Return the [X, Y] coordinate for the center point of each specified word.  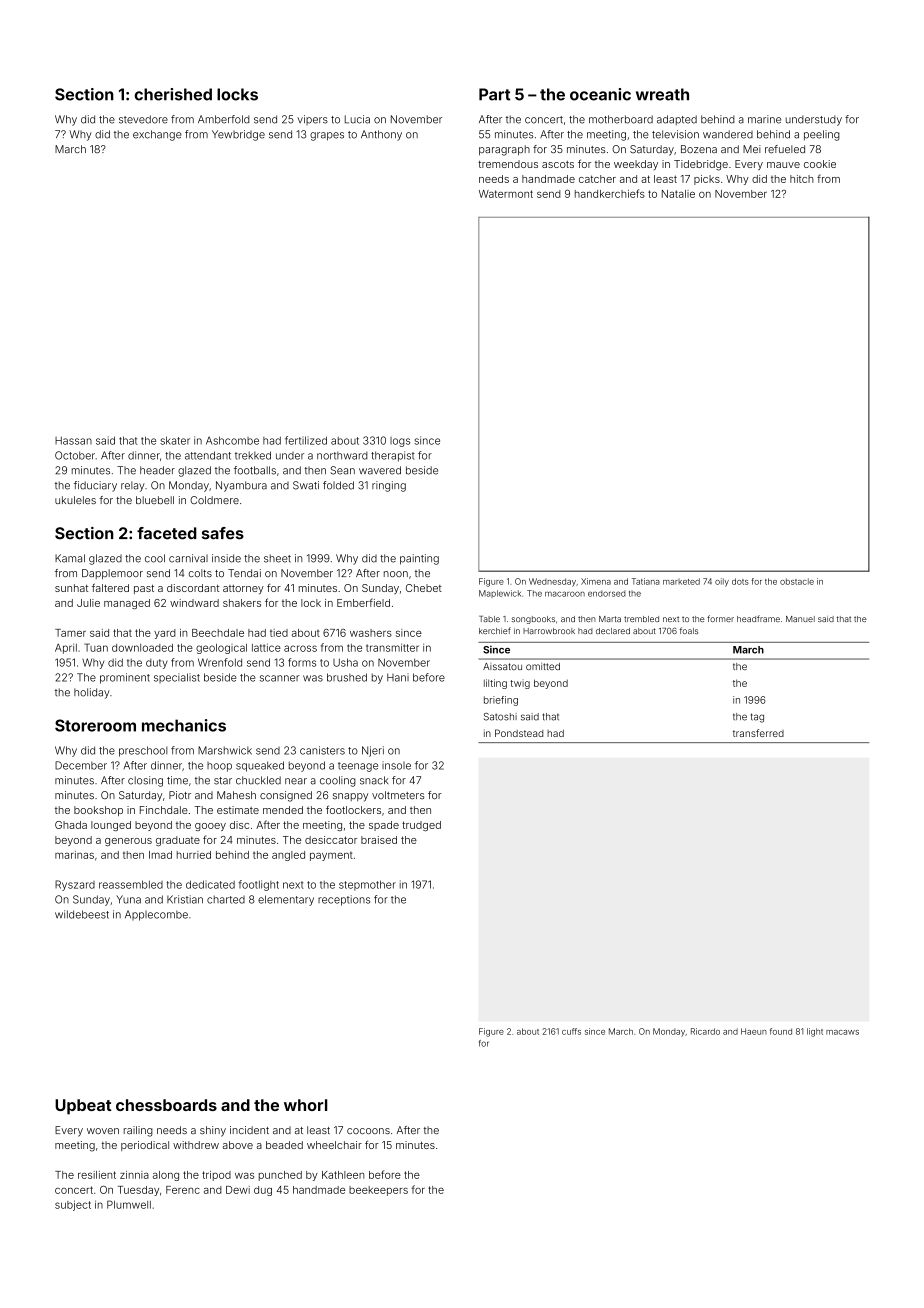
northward [342, 455]
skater [175, 440]
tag [757, 718]
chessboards [166, 1105]
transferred [758, 733]
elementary [286, 900]
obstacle [797, 581]
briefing [501, 701]
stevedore [143, 119]
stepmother [367, 885]
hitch [801, 179]
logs [400, 442]
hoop [219, 767]
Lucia [357, 119]
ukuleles [75, 500]
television [675, 134]
